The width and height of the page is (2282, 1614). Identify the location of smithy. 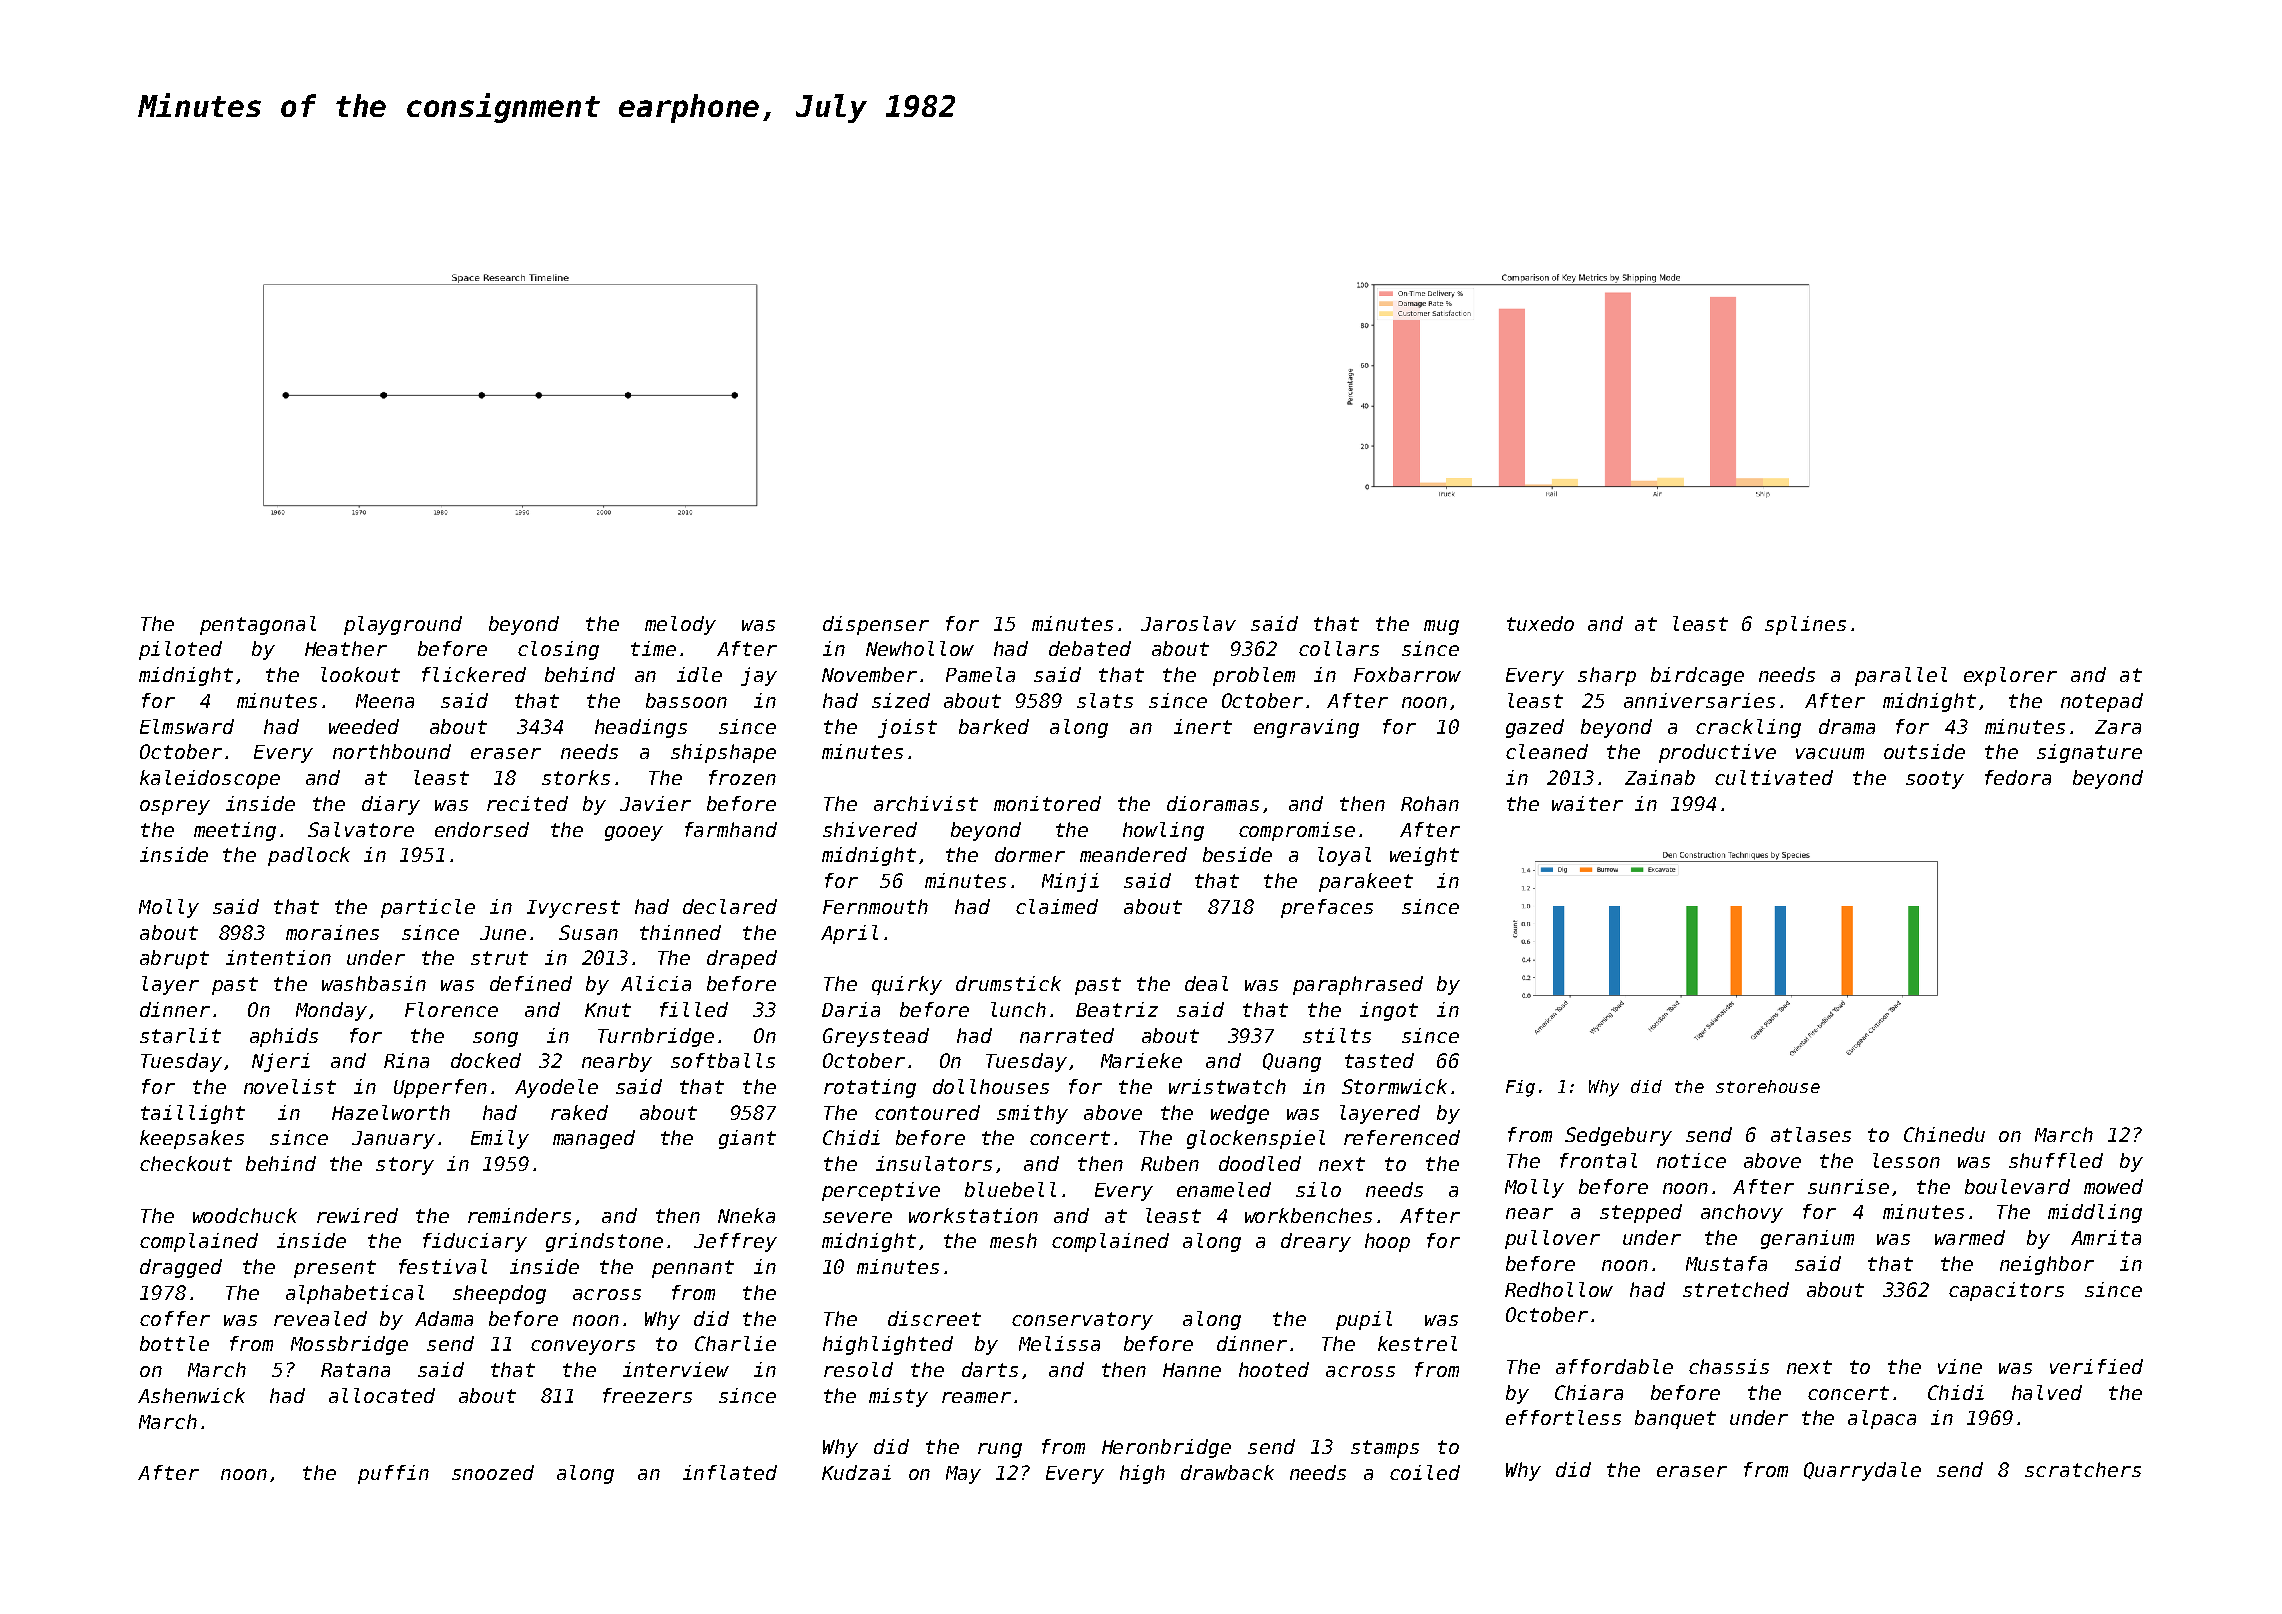
(1032, 1114).
